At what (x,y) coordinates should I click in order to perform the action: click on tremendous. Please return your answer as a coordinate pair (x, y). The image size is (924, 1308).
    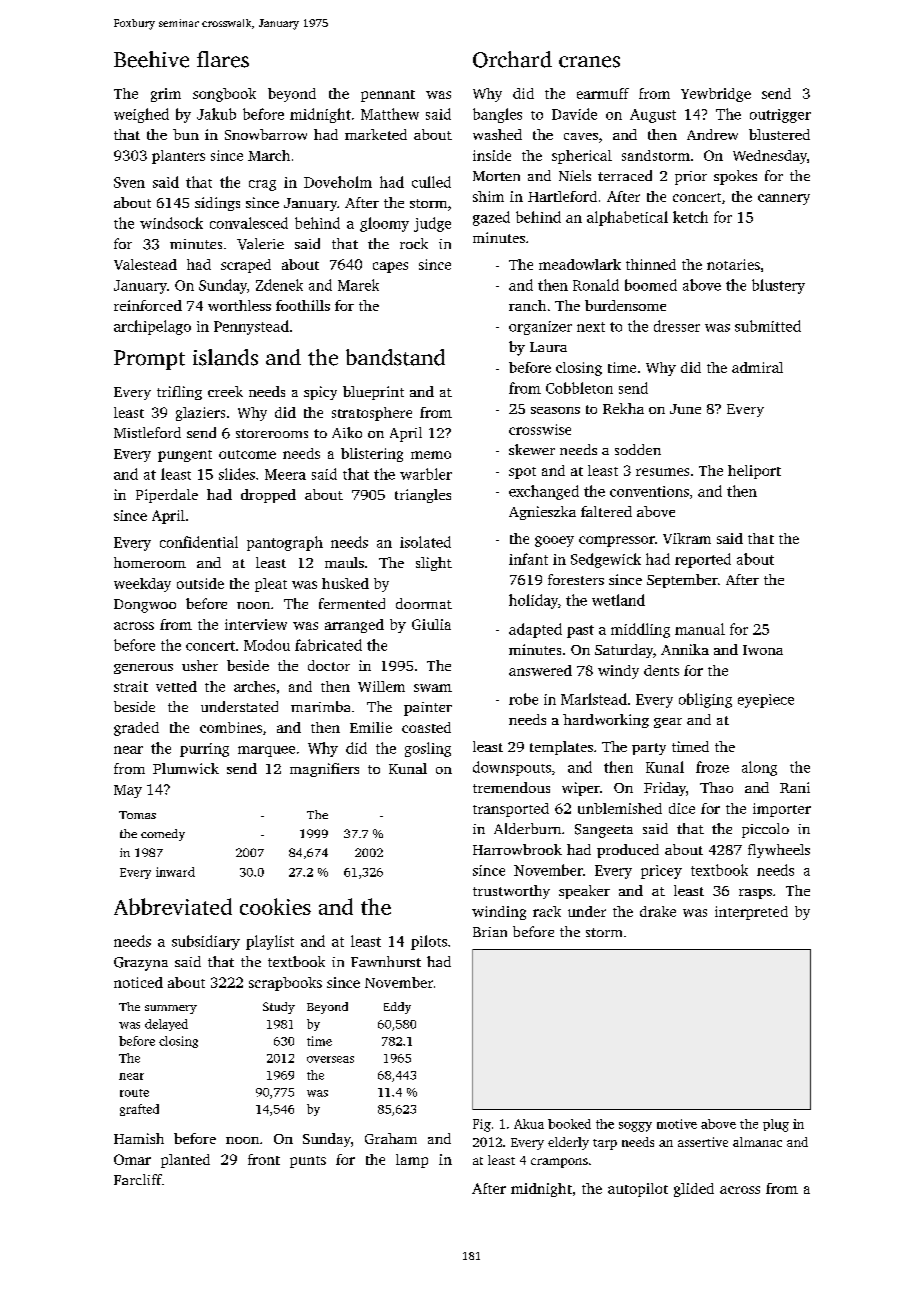
    Looking at the image, I should click on (511, 787).
